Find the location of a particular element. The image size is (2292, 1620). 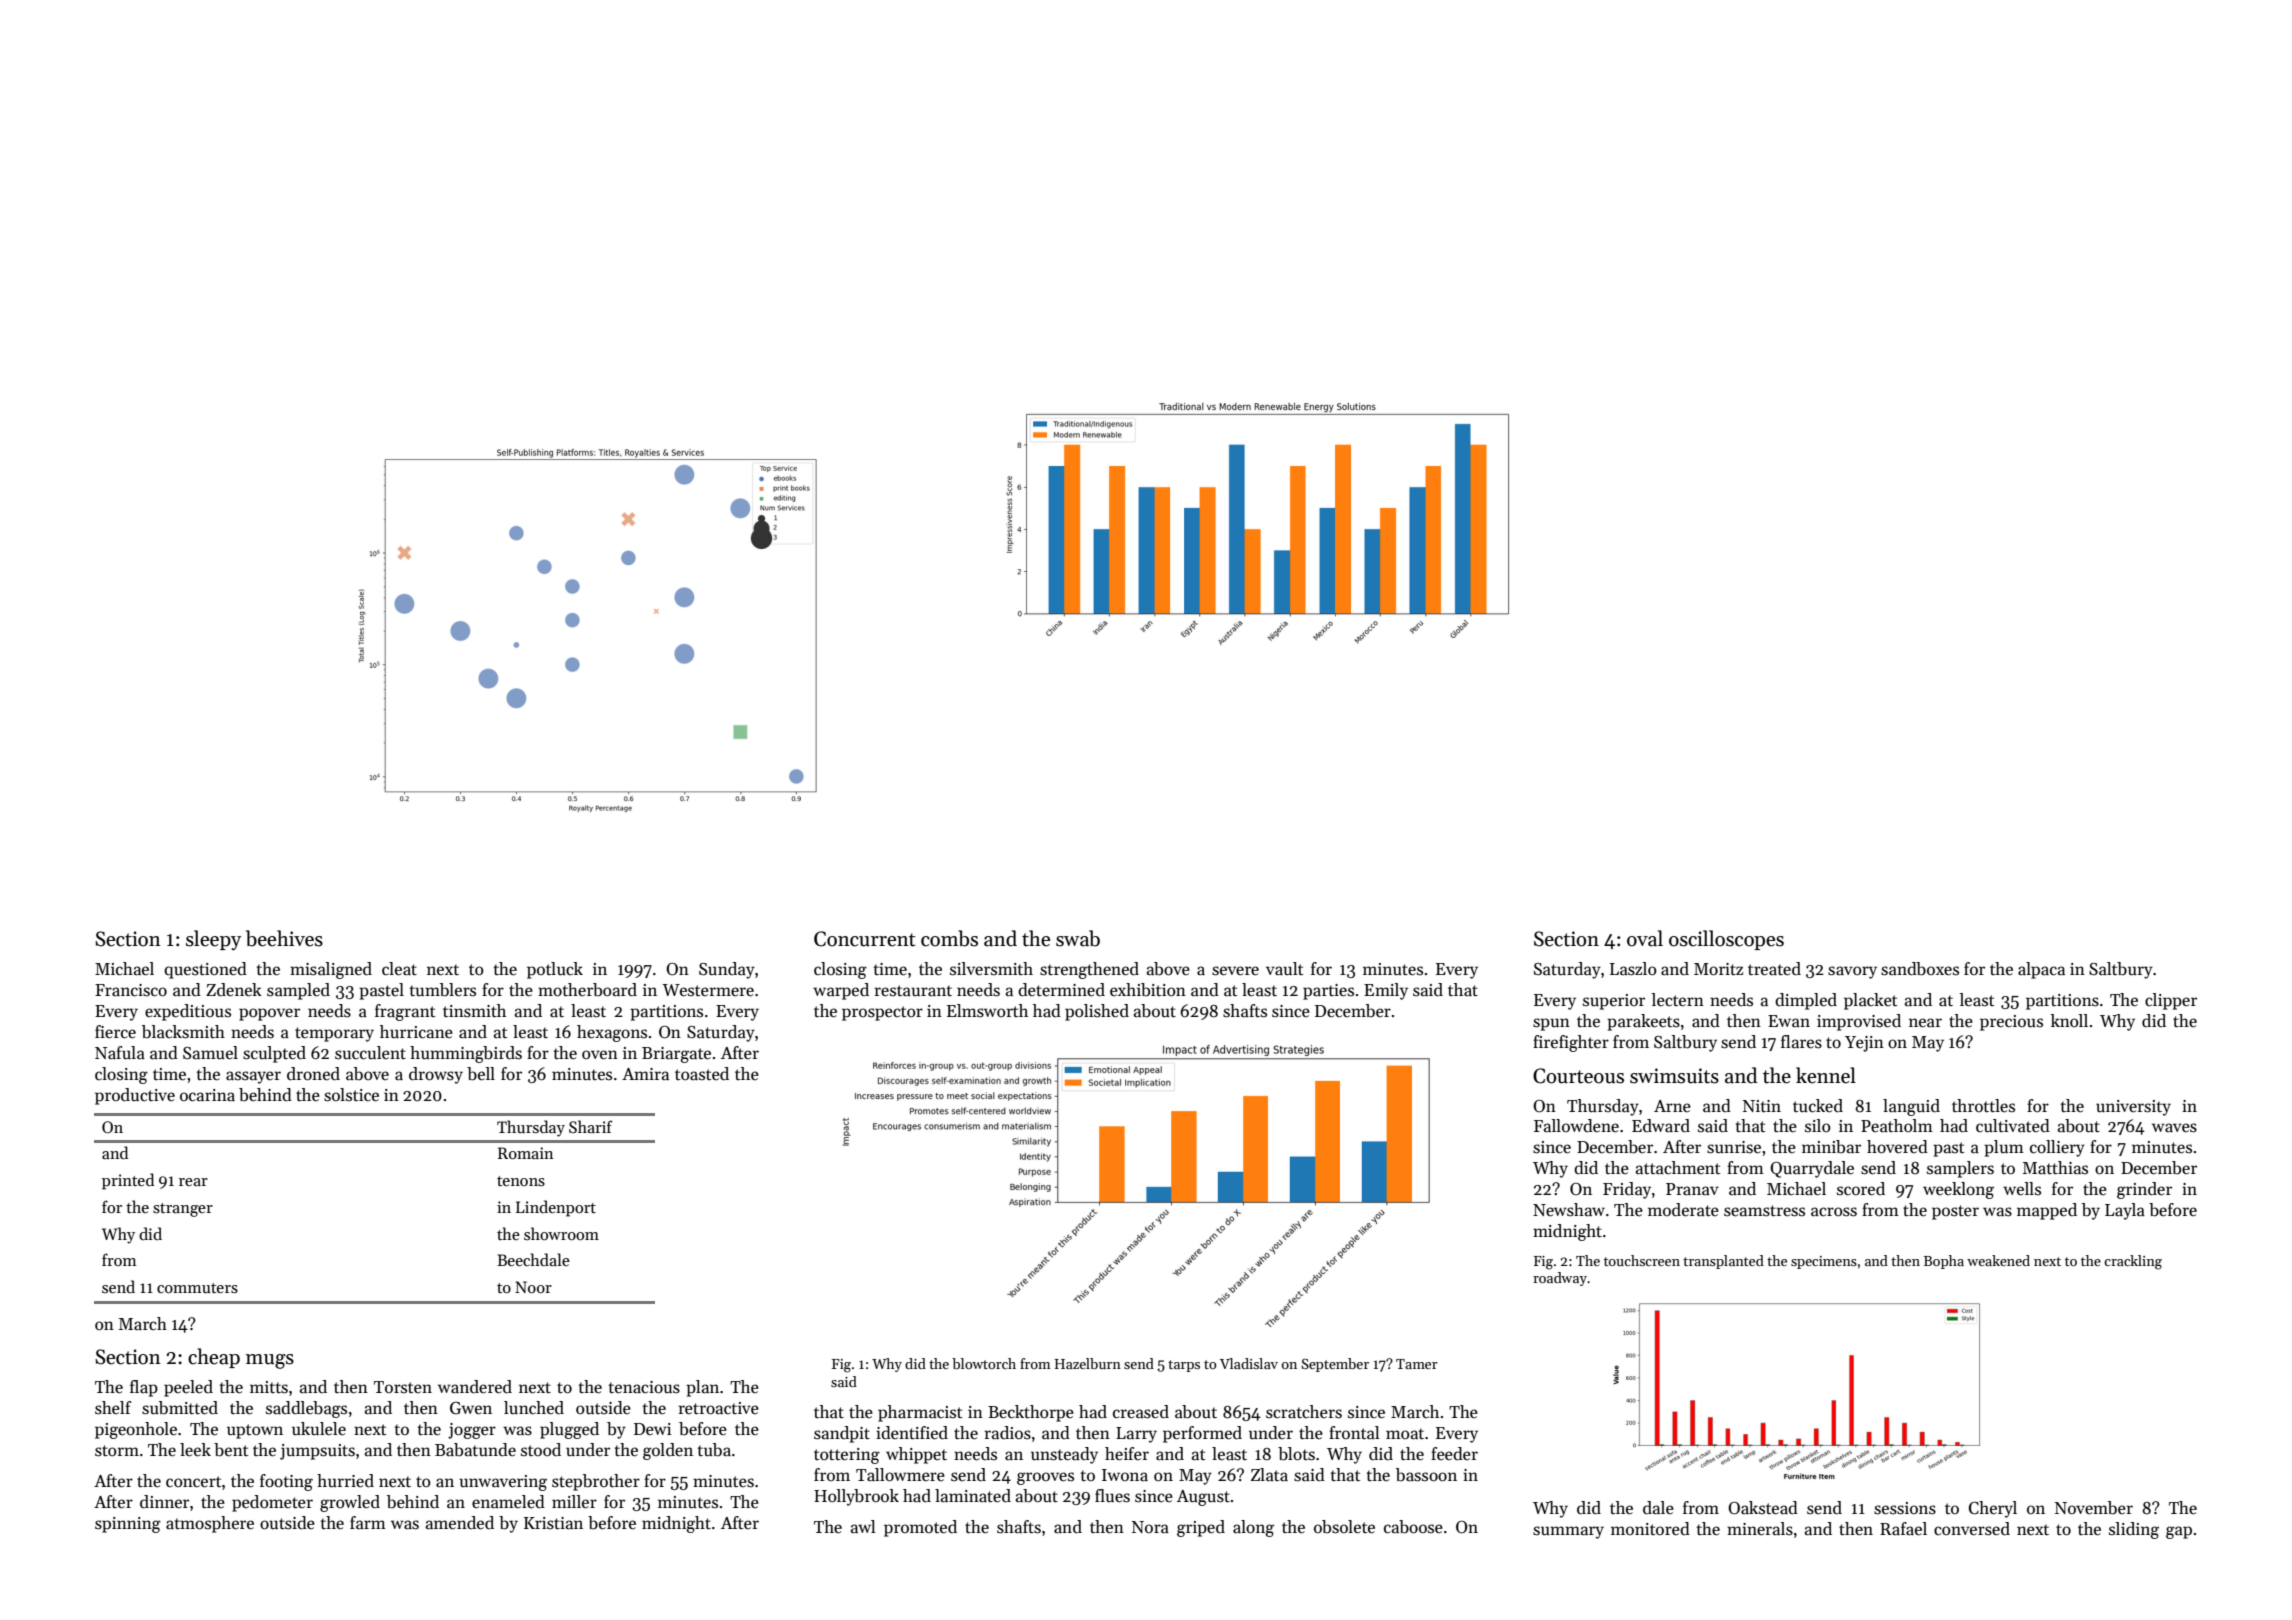

moat is located at coordinates (1405, 1434).
